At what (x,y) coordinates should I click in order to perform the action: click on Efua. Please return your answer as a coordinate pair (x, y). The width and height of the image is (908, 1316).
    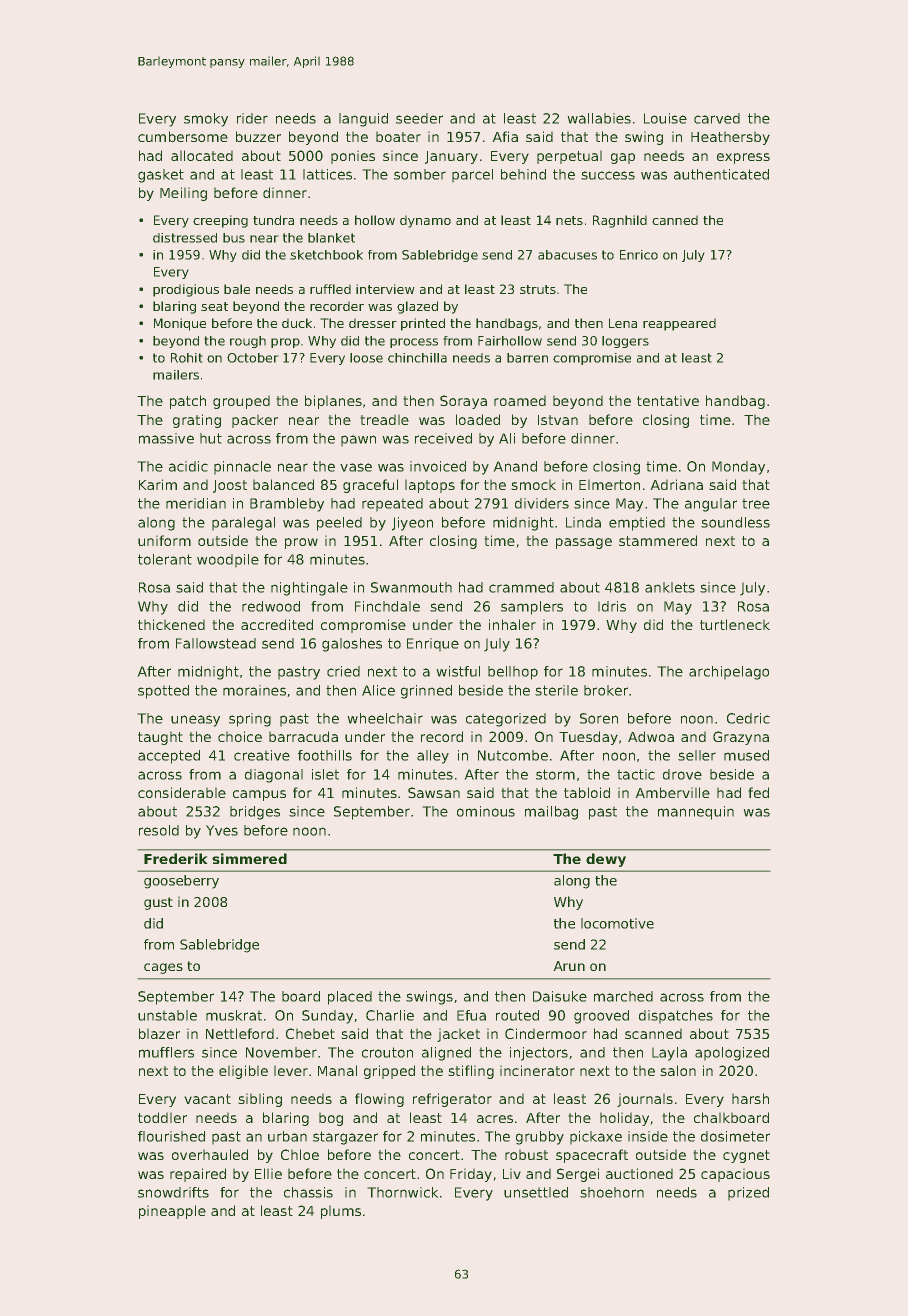
    Looking at the image, I should click on (471, 1015).
